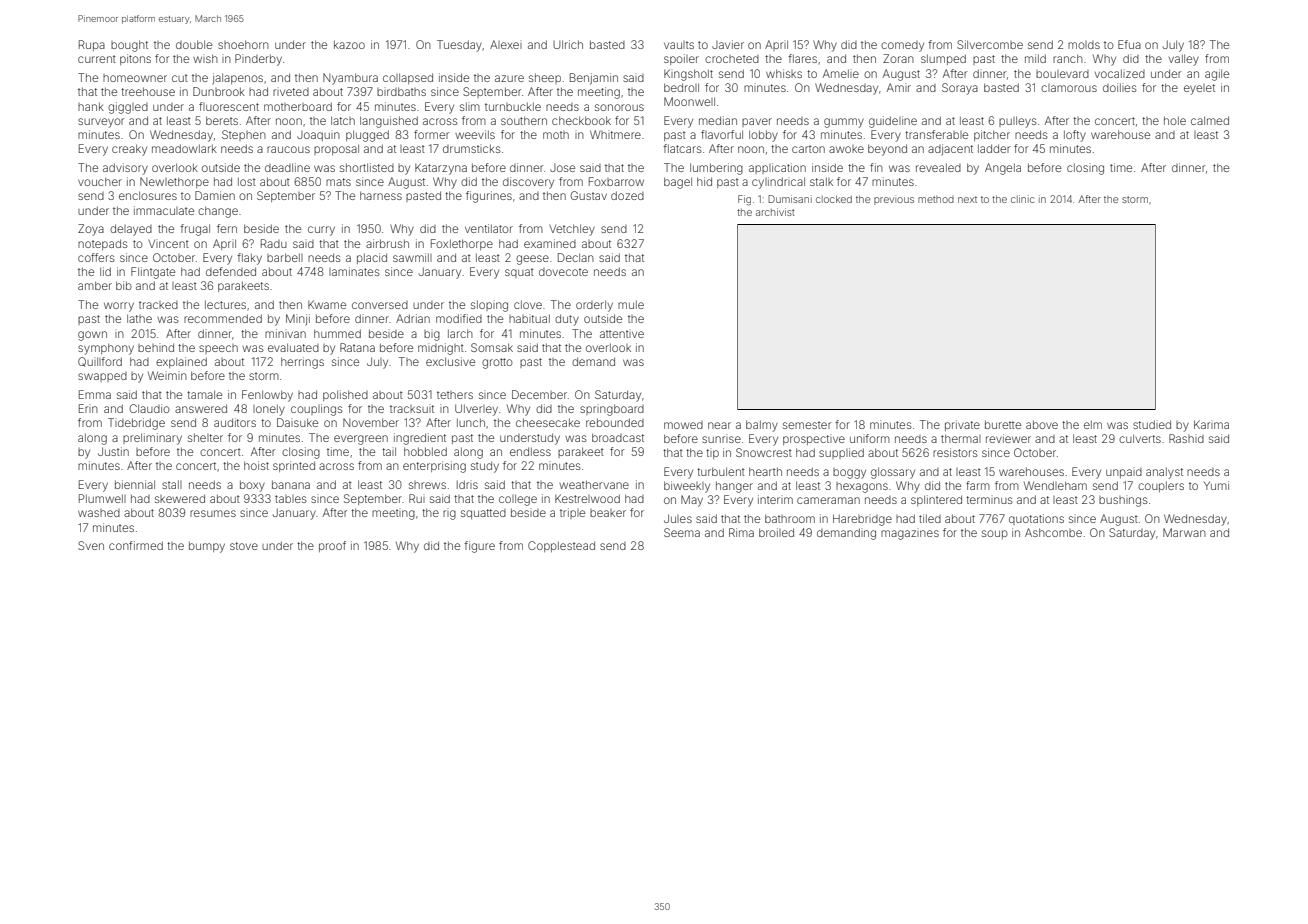 The width and height of the page is (1308, 924). What do you see at coordinates (102, 498) in the page?
I see `Plumwell` at bounding box center [102, 498].
